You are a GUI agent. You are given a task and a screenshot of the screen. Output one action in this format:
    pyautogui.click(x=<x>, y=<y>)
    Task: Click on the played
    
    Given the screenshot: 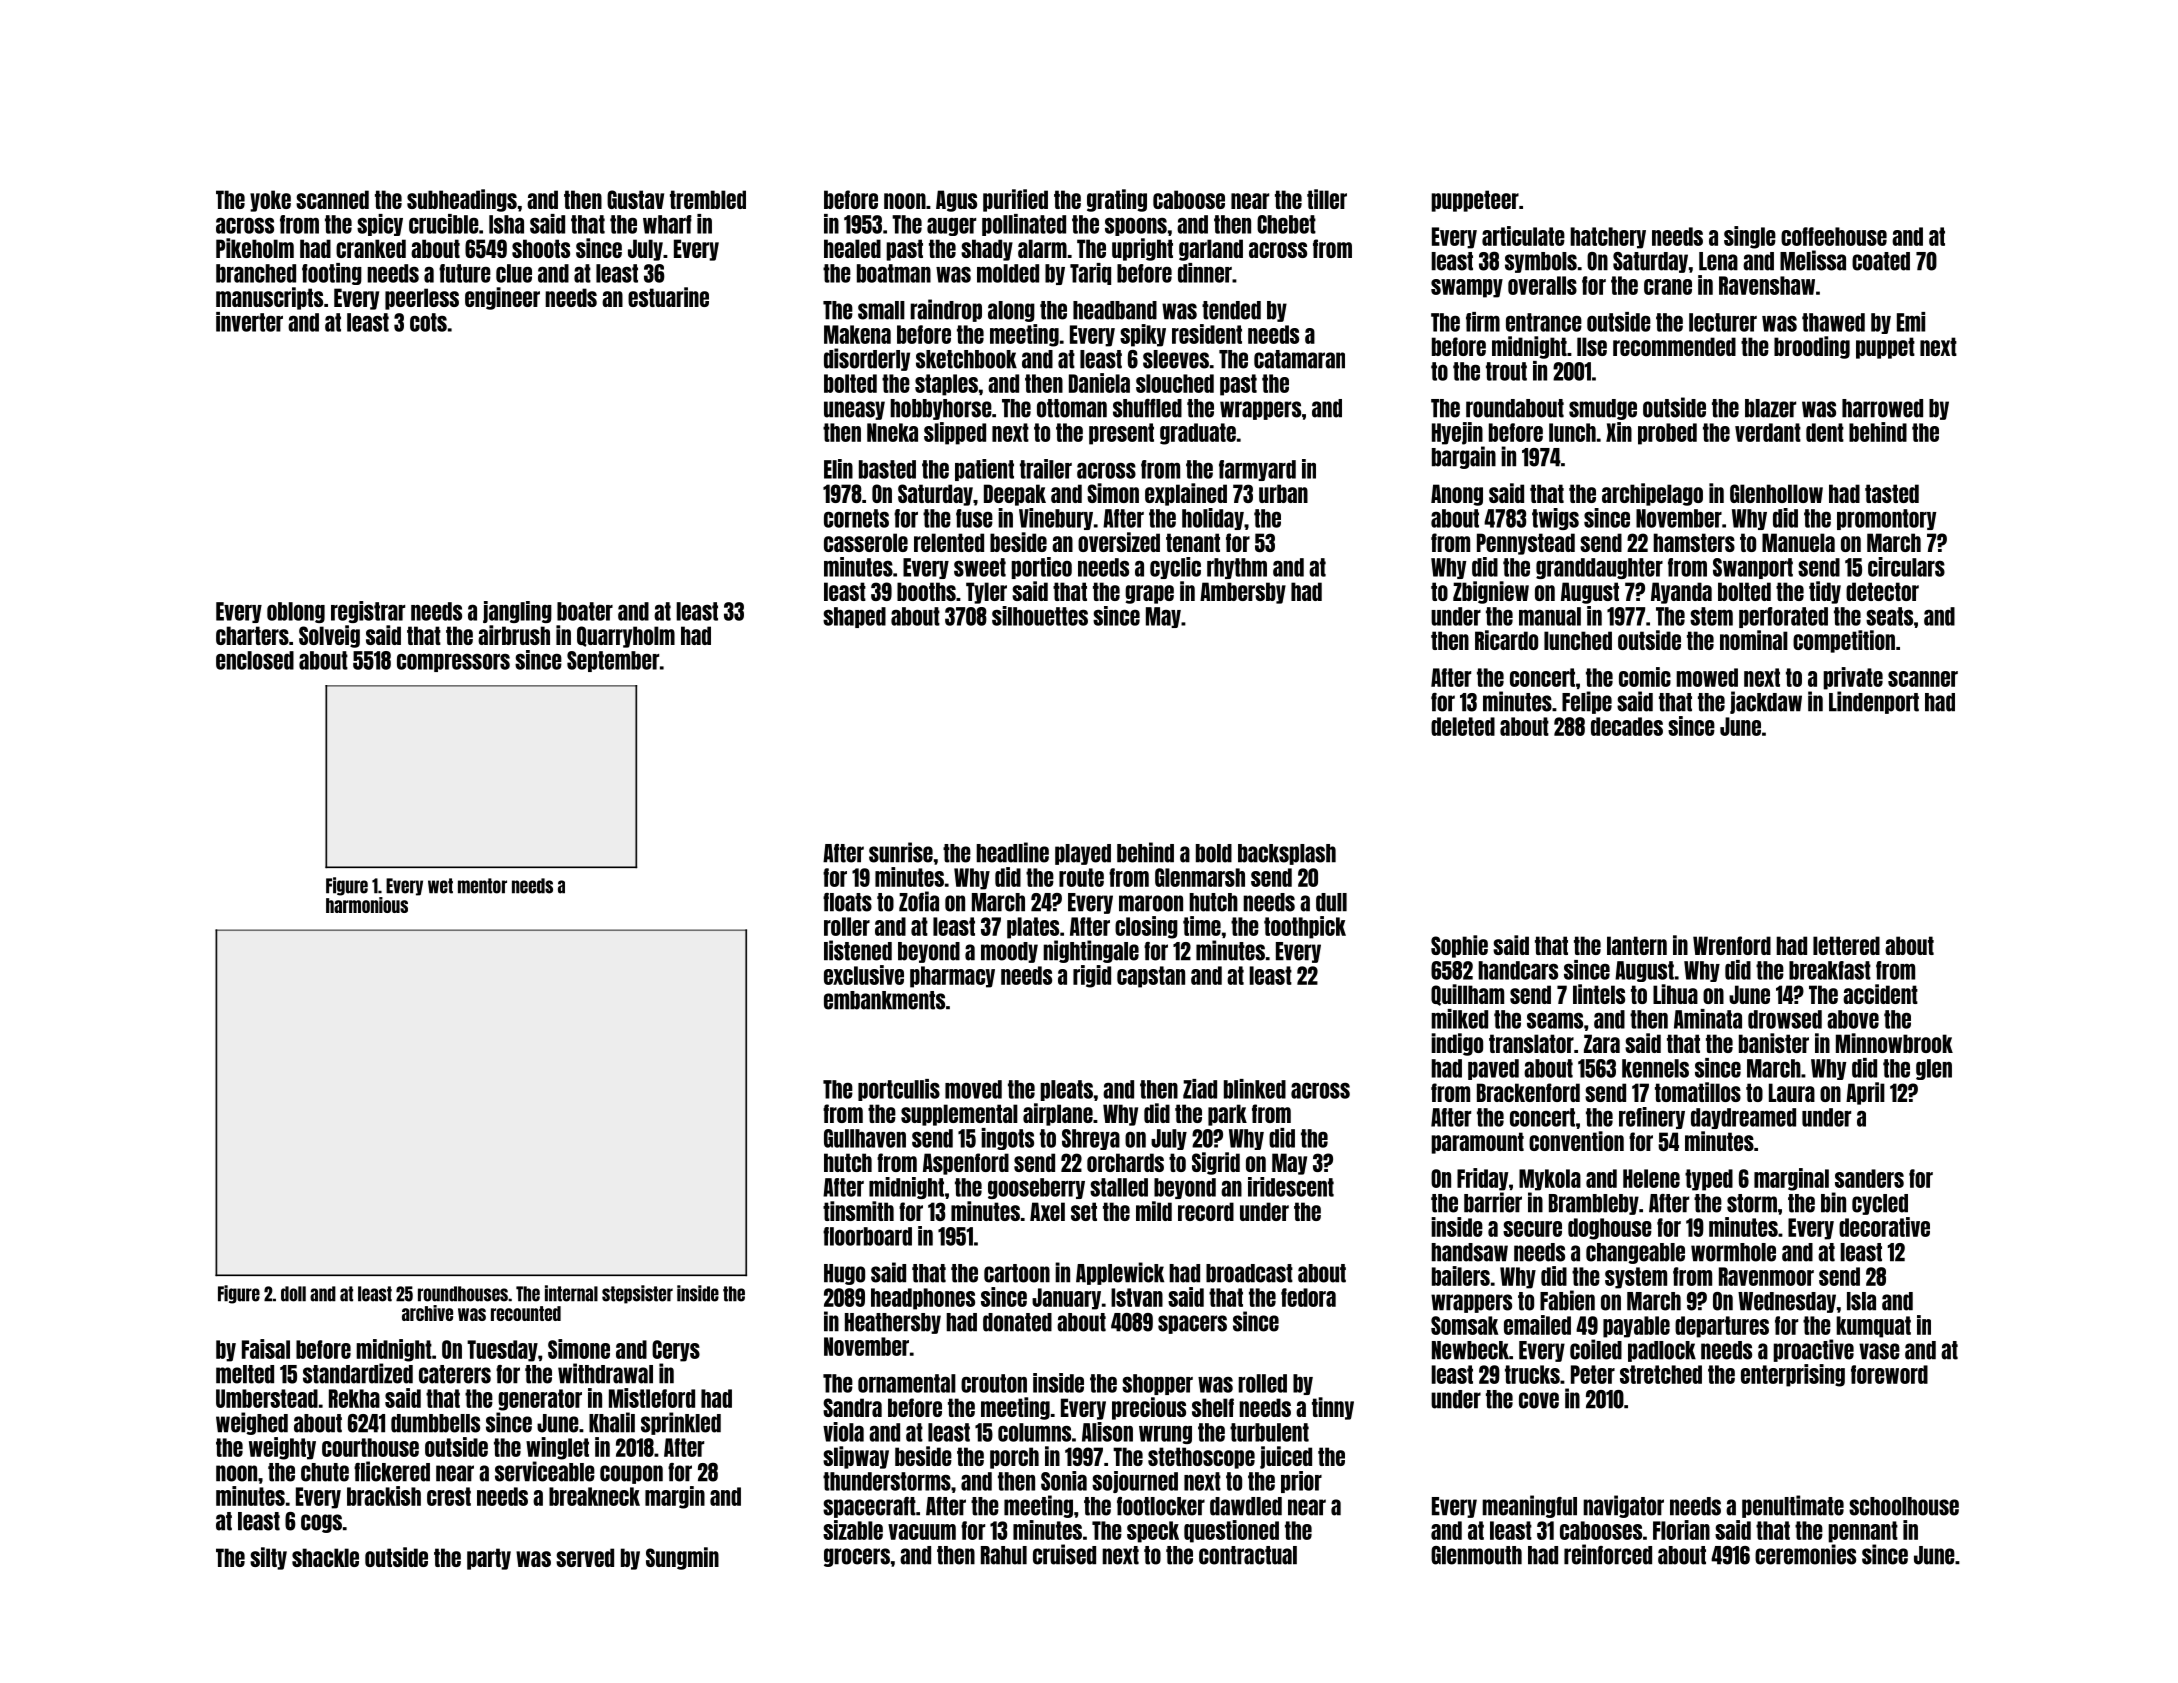 What is the action you would take?
    pyautogui.click(x=1083, y=854)
